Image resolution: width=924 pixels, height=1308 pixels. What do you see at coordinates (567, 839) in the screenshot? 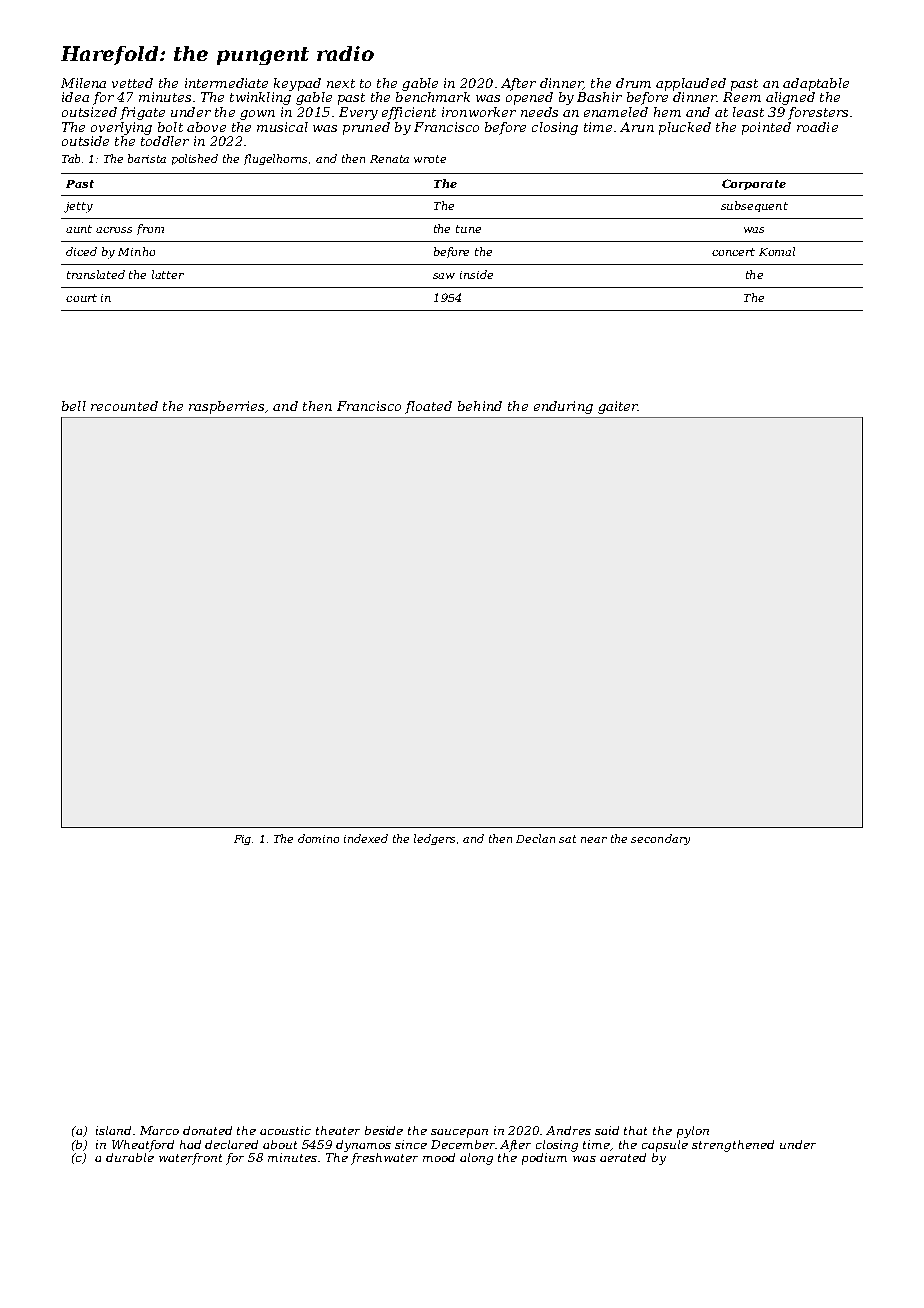
I see `sat` at bounding box center [567, 839].
